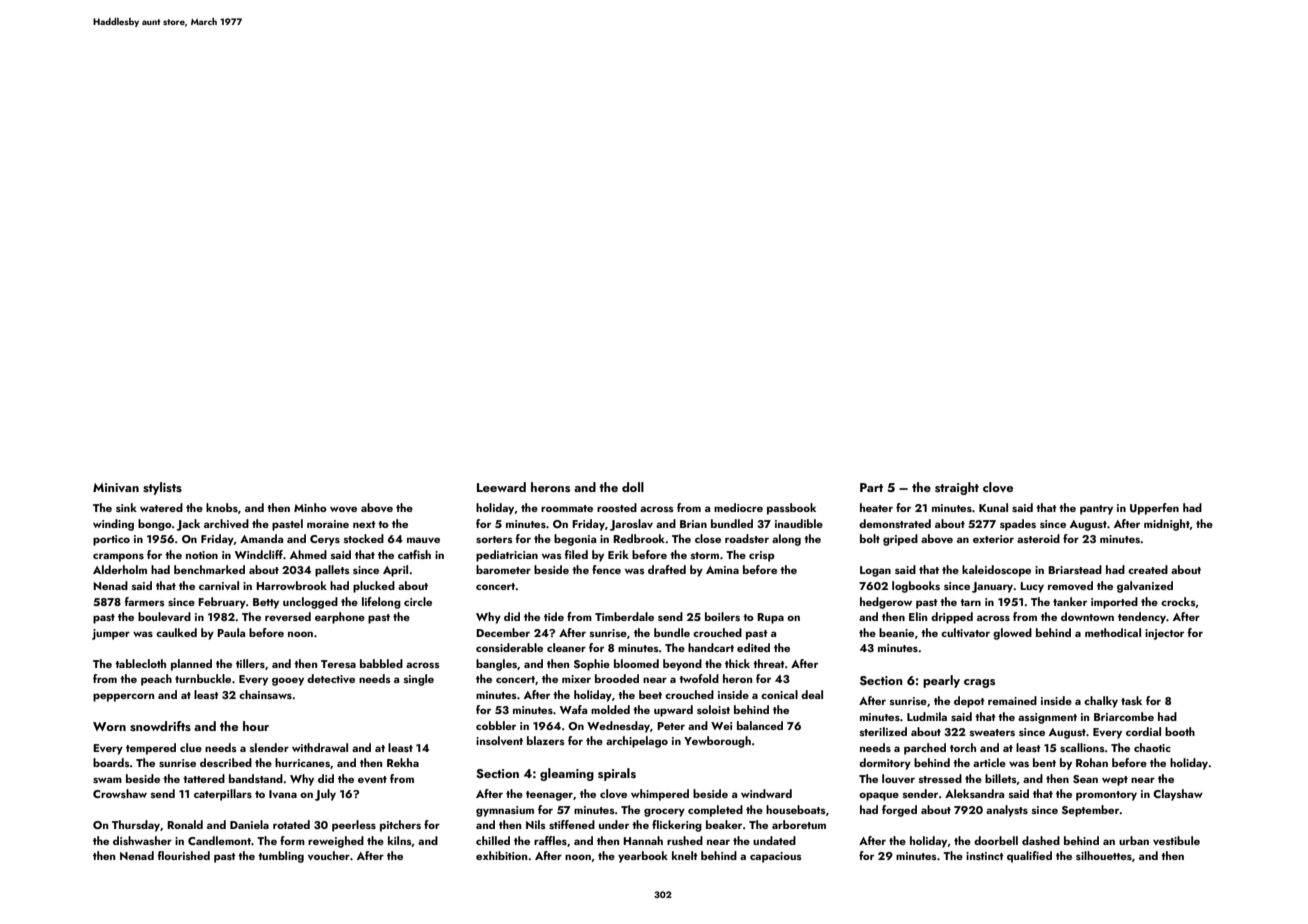  Describe the element at coordinates (769, 663) in the screenshot. I see `threat` at that location.
